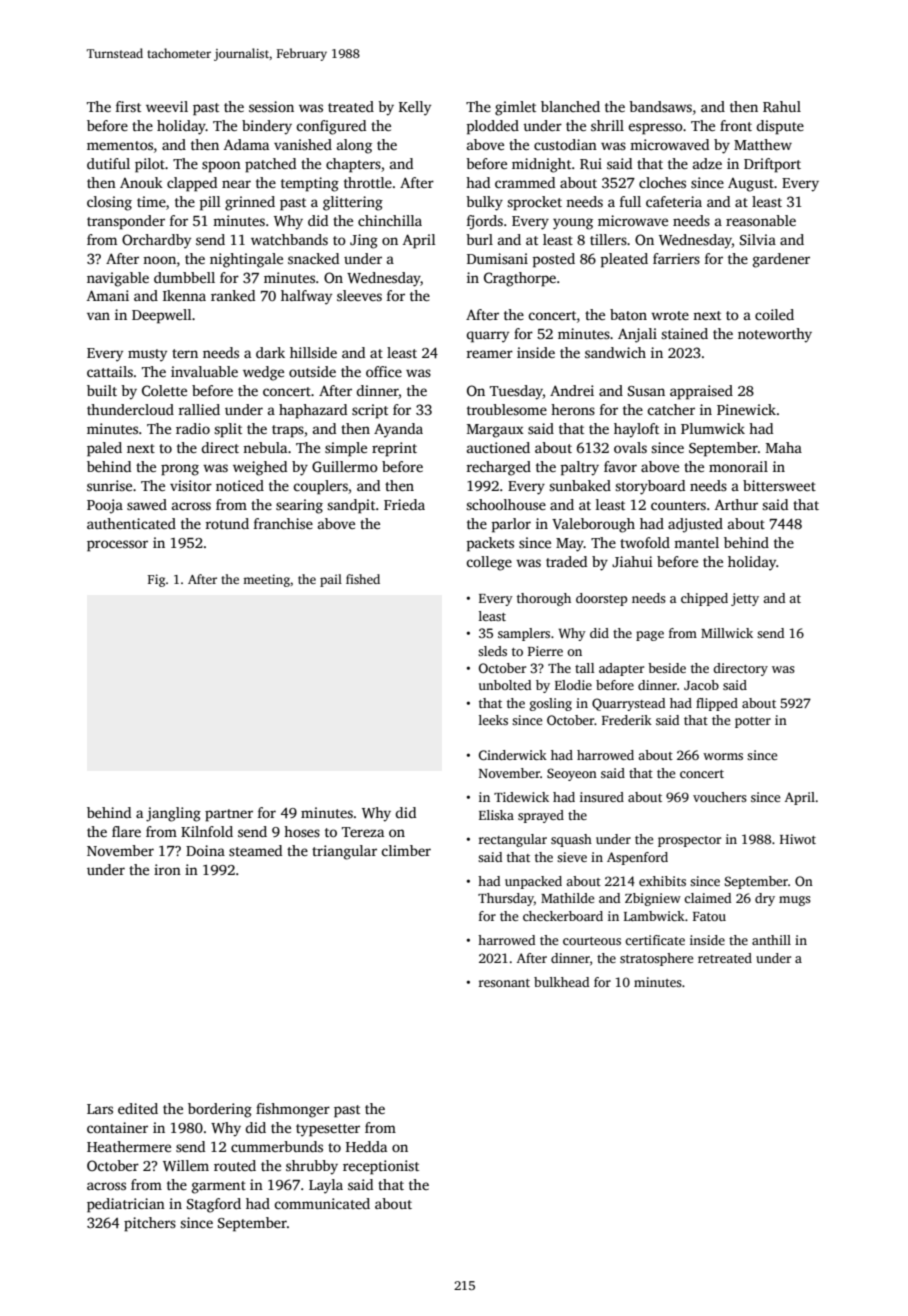 Image resolution: width=908 pixels, height=1316 pixels. I want to click on potter, so click(753, 722).
